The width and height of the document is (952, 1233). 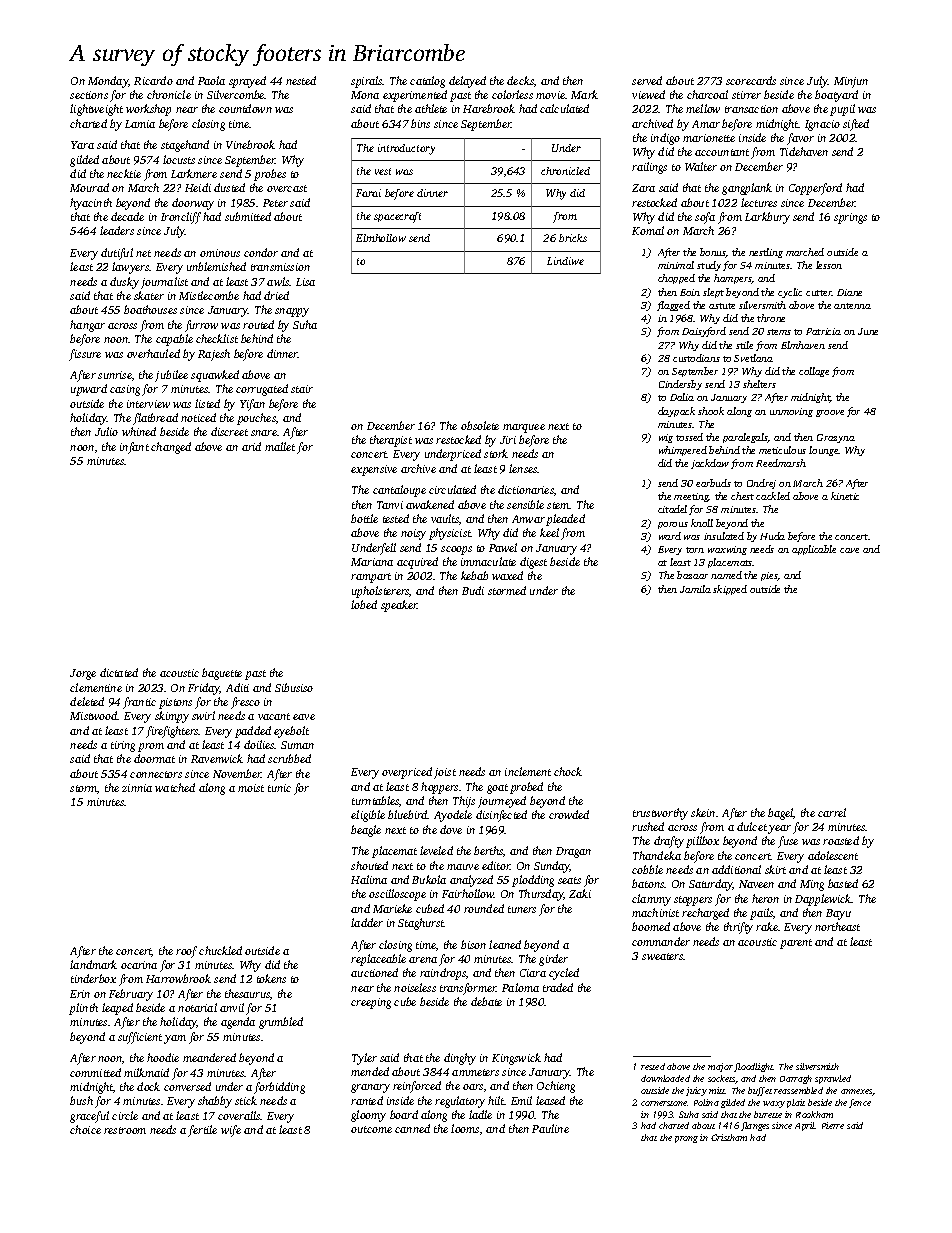 What do you see at coordinates (832, 812) in the document?
I see `carrel` at bounding box center [832, 812].
